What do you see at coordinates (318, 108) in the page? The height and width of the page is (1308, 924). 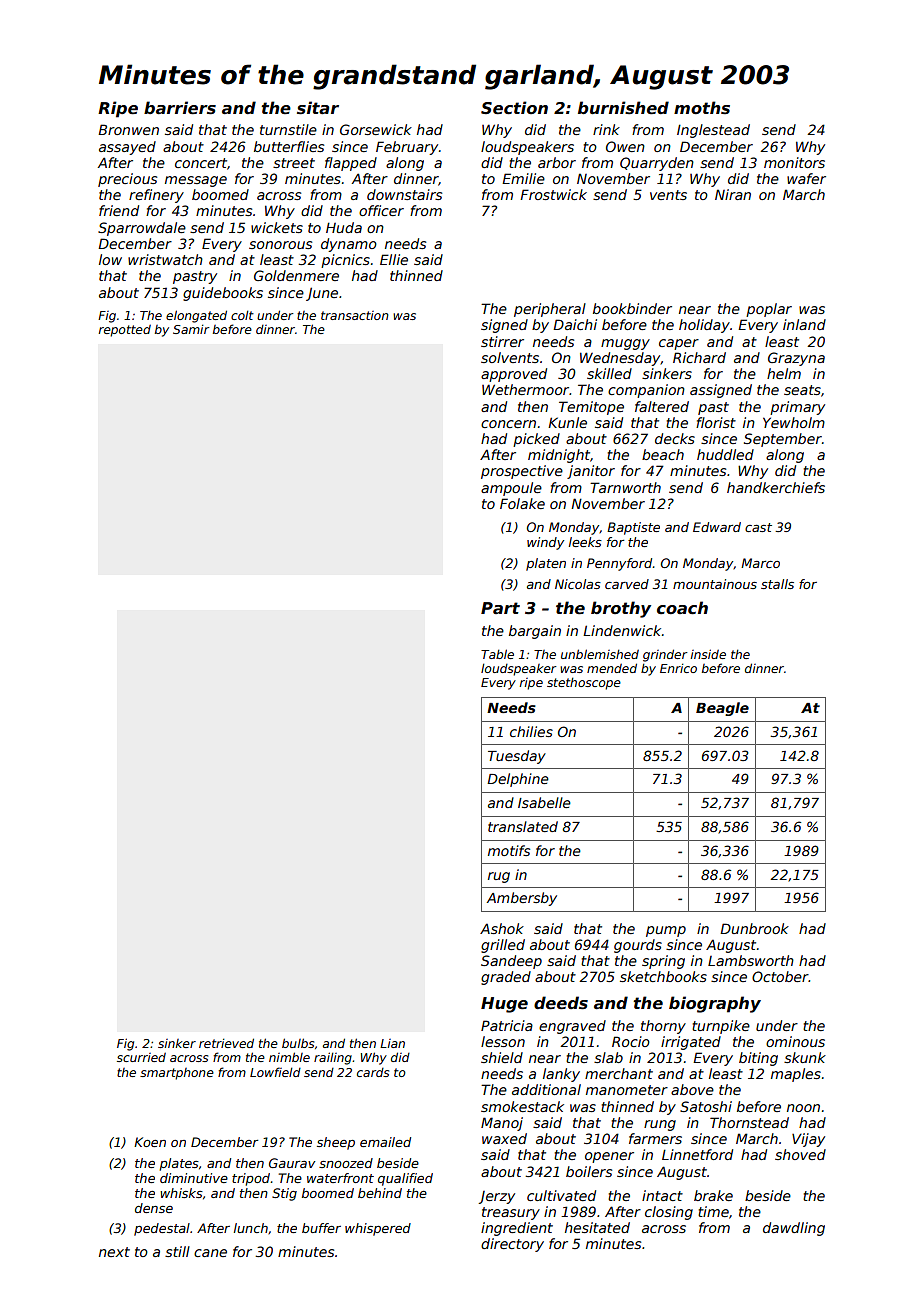 I see `sitar` at bounding box center [318, 108].
